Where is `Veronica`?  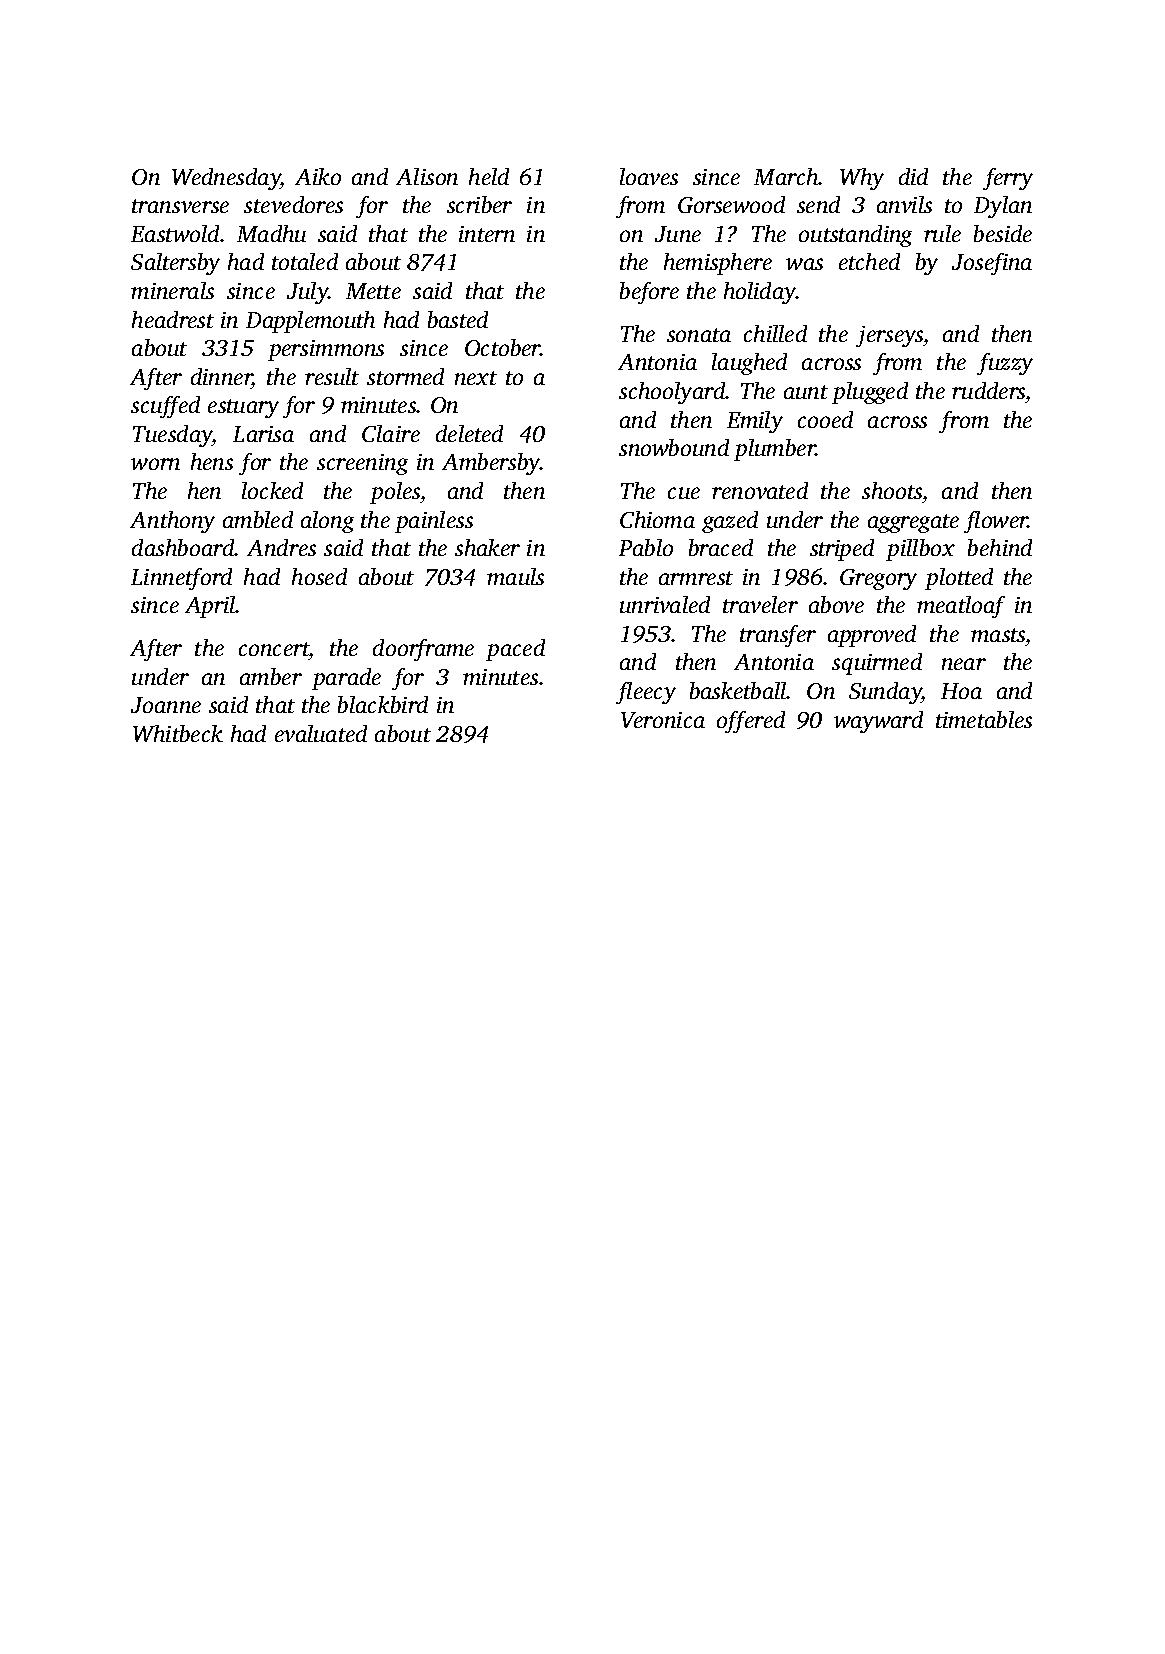
Veronica is located at coordinates (663, 720).
